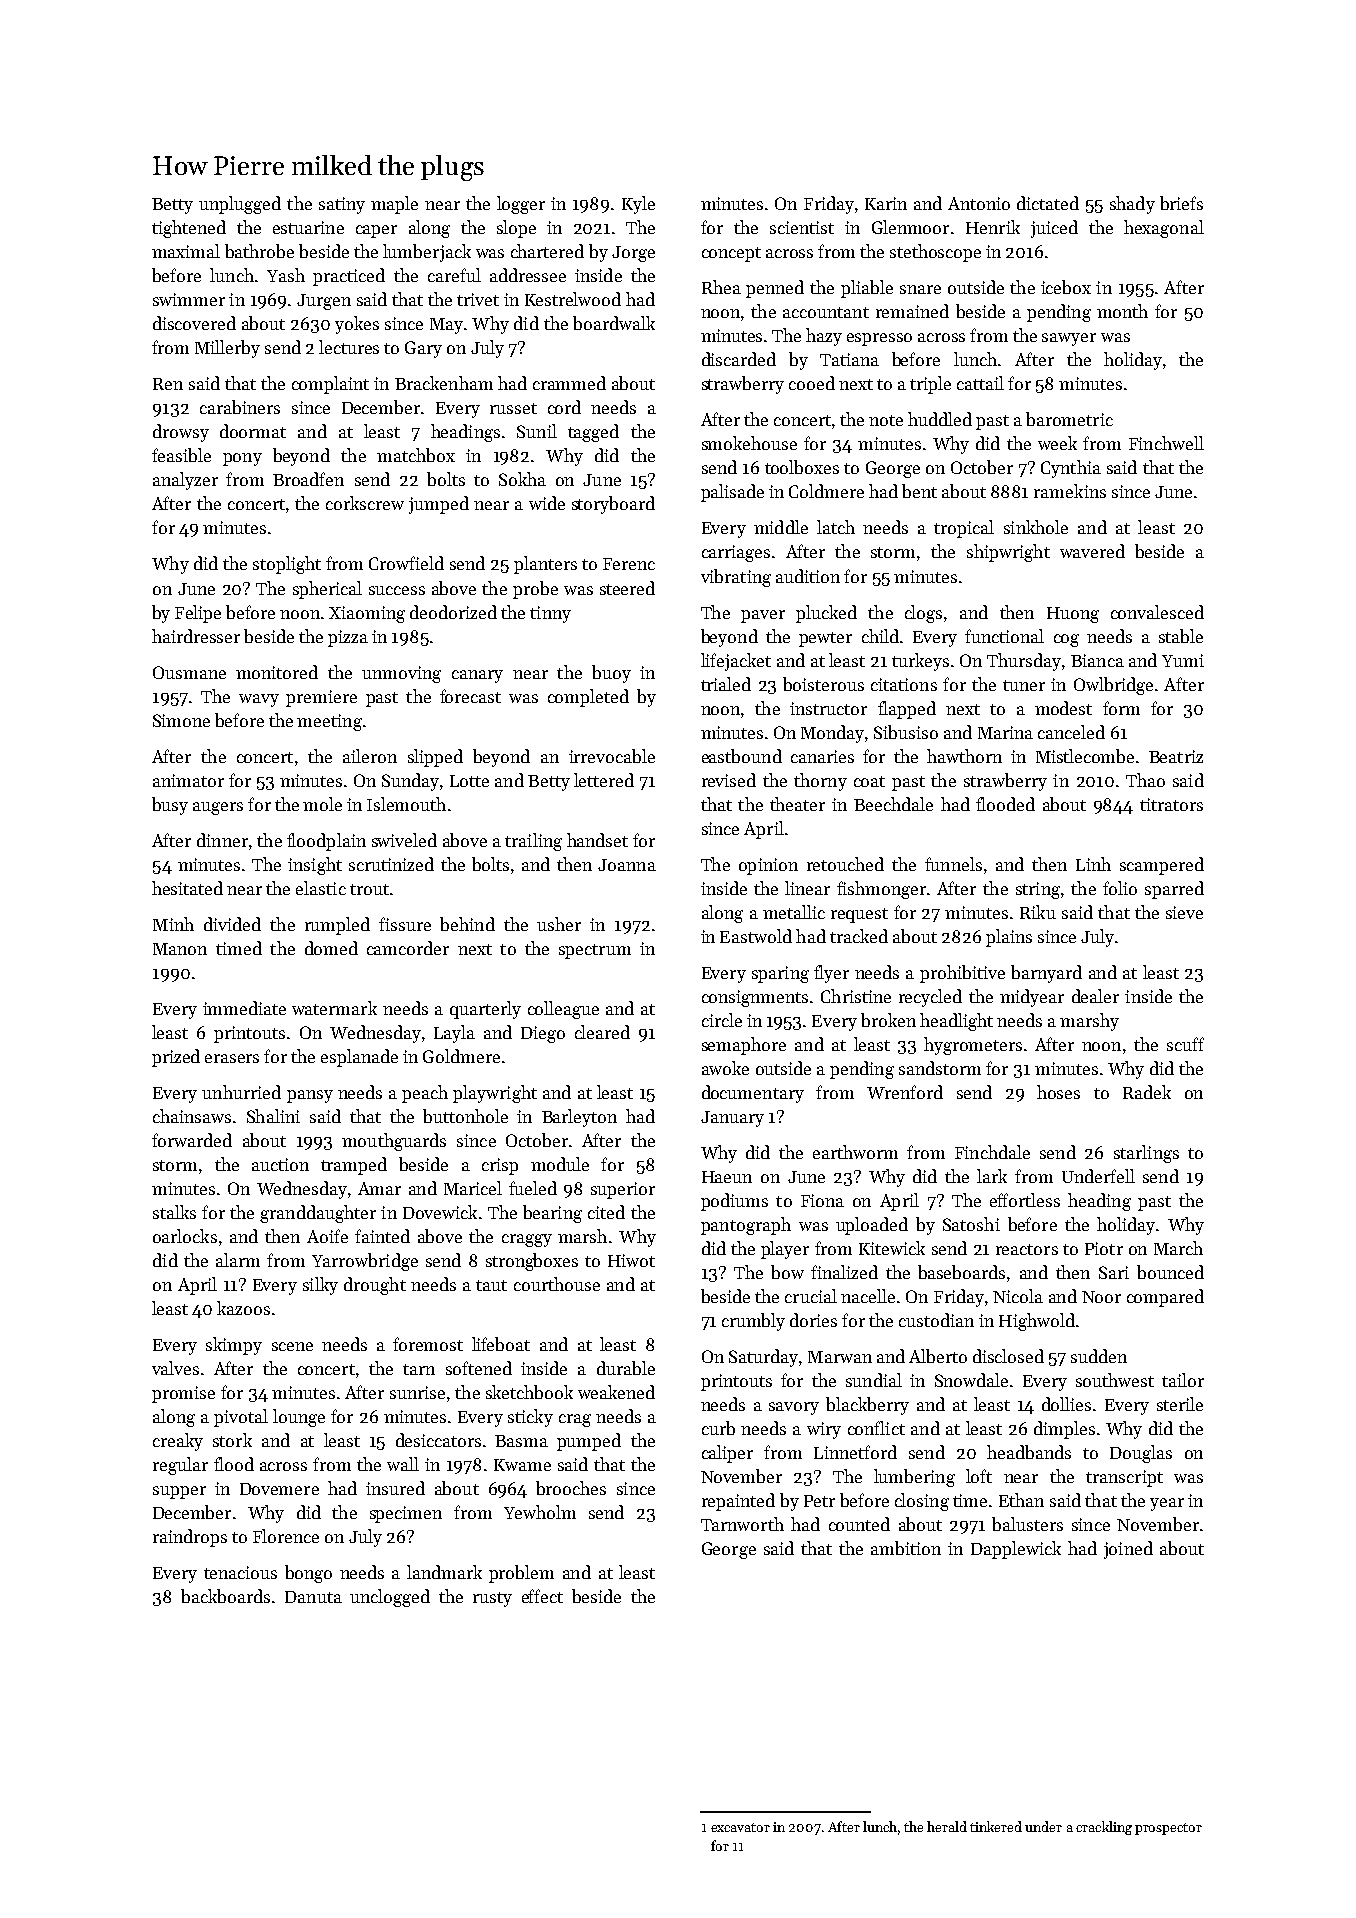 This document has height=1918, width=1356. What do you see at coordinates (886, 203) in the document?
I see `Karin` at bounding box center [886, 203].
